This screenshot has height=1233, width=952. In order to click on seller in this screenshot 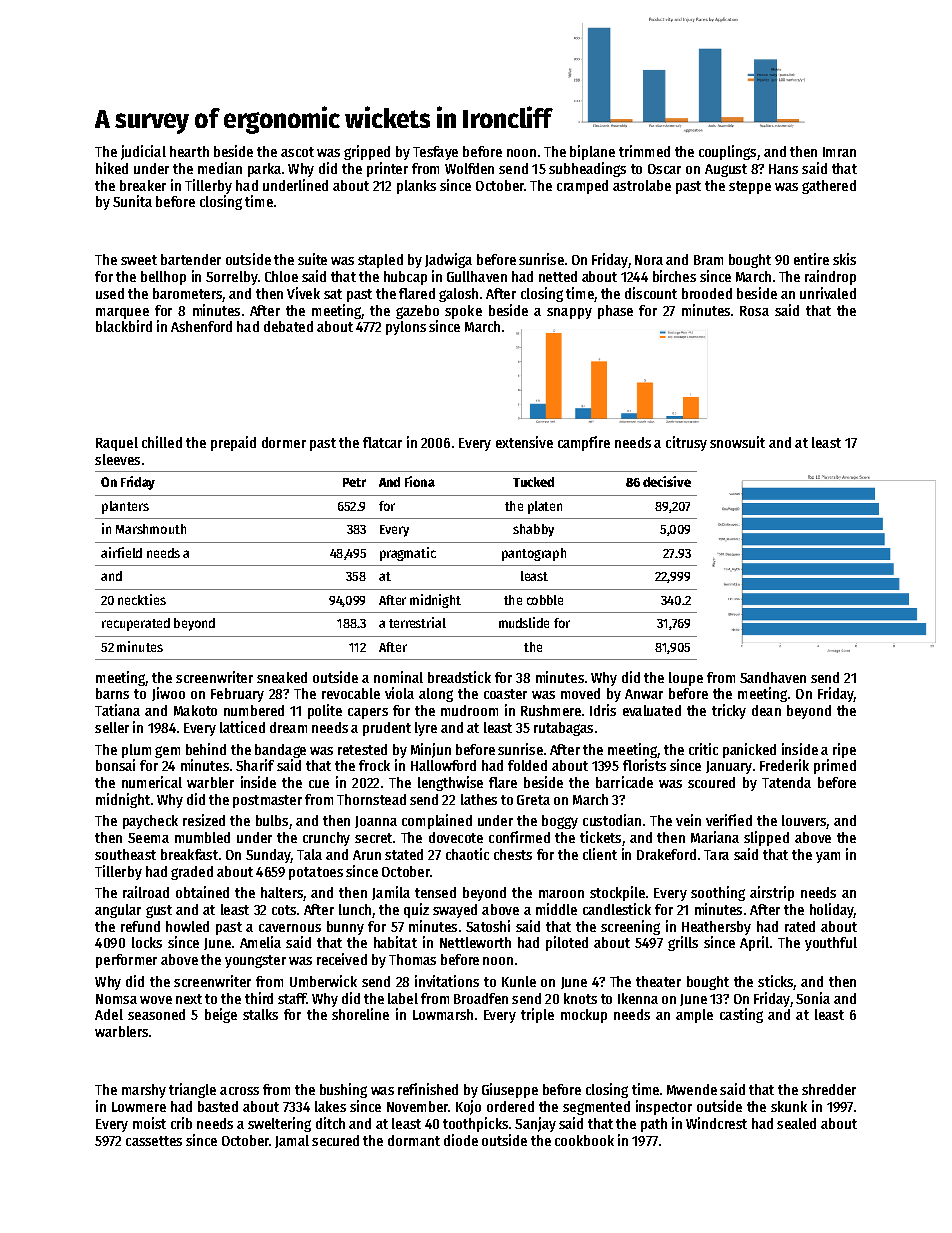, I will do `click(112, 727)`.
